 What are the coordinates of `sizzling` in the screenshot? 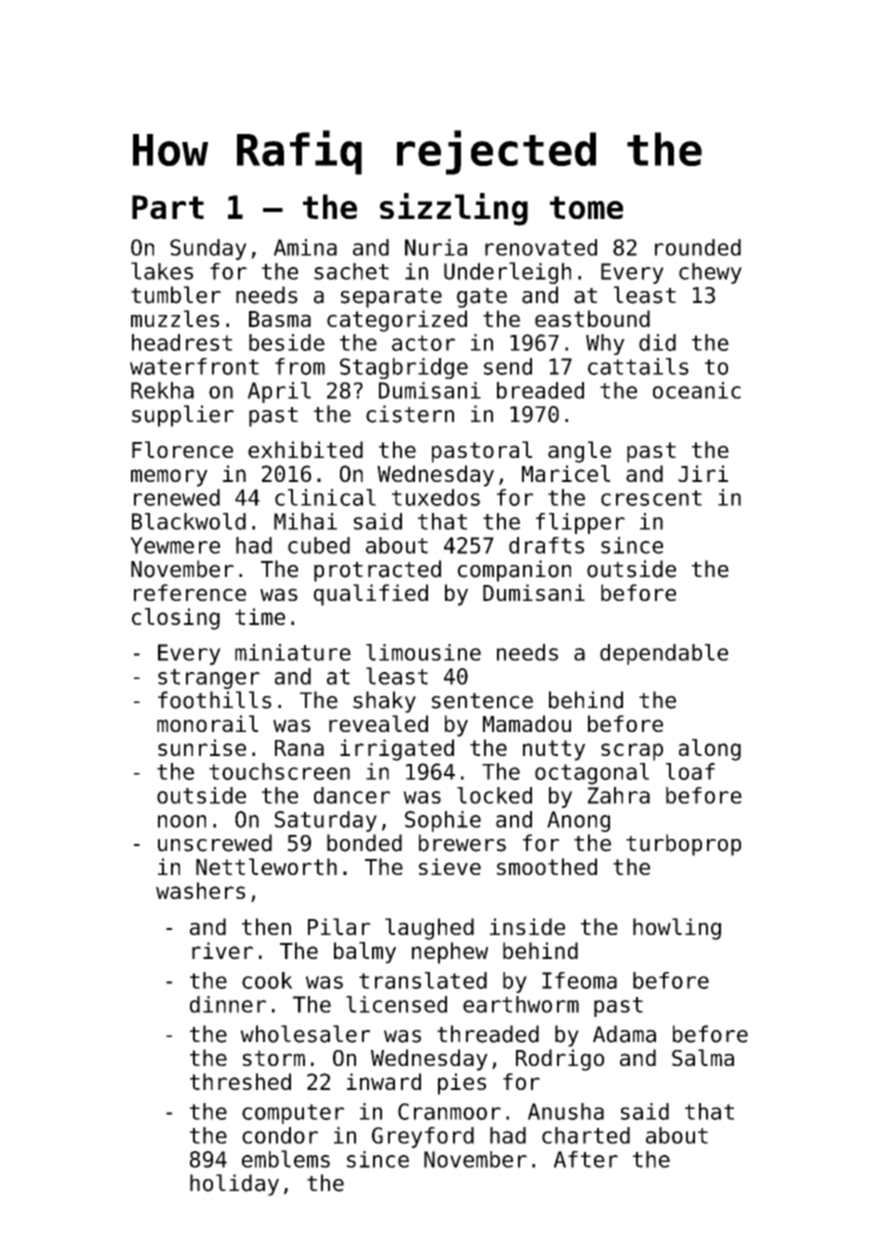 It's located at (454, 209).
